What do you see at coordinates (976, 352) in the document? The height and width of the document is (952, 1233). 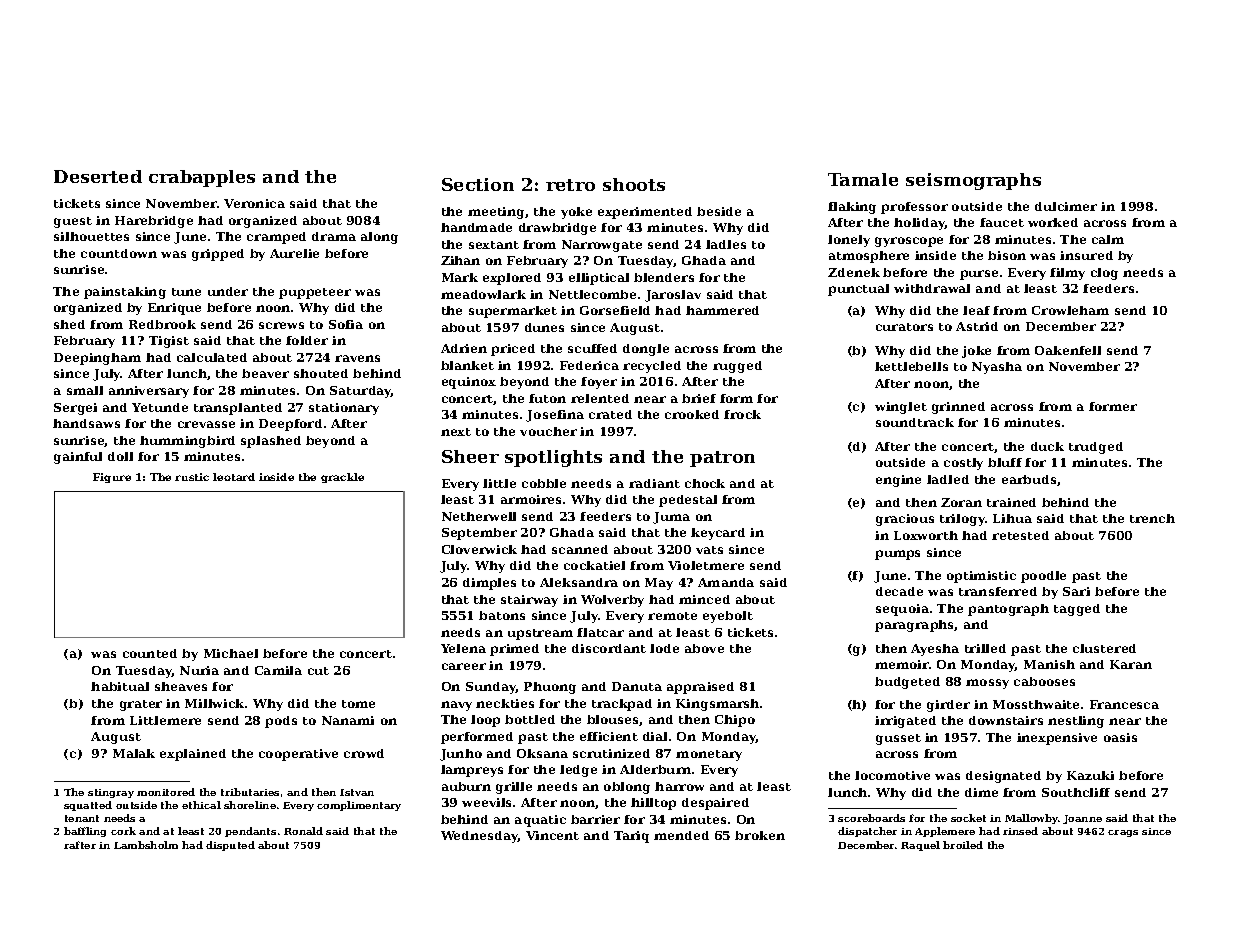 I see `joke` at bounding box center [976, 352].
